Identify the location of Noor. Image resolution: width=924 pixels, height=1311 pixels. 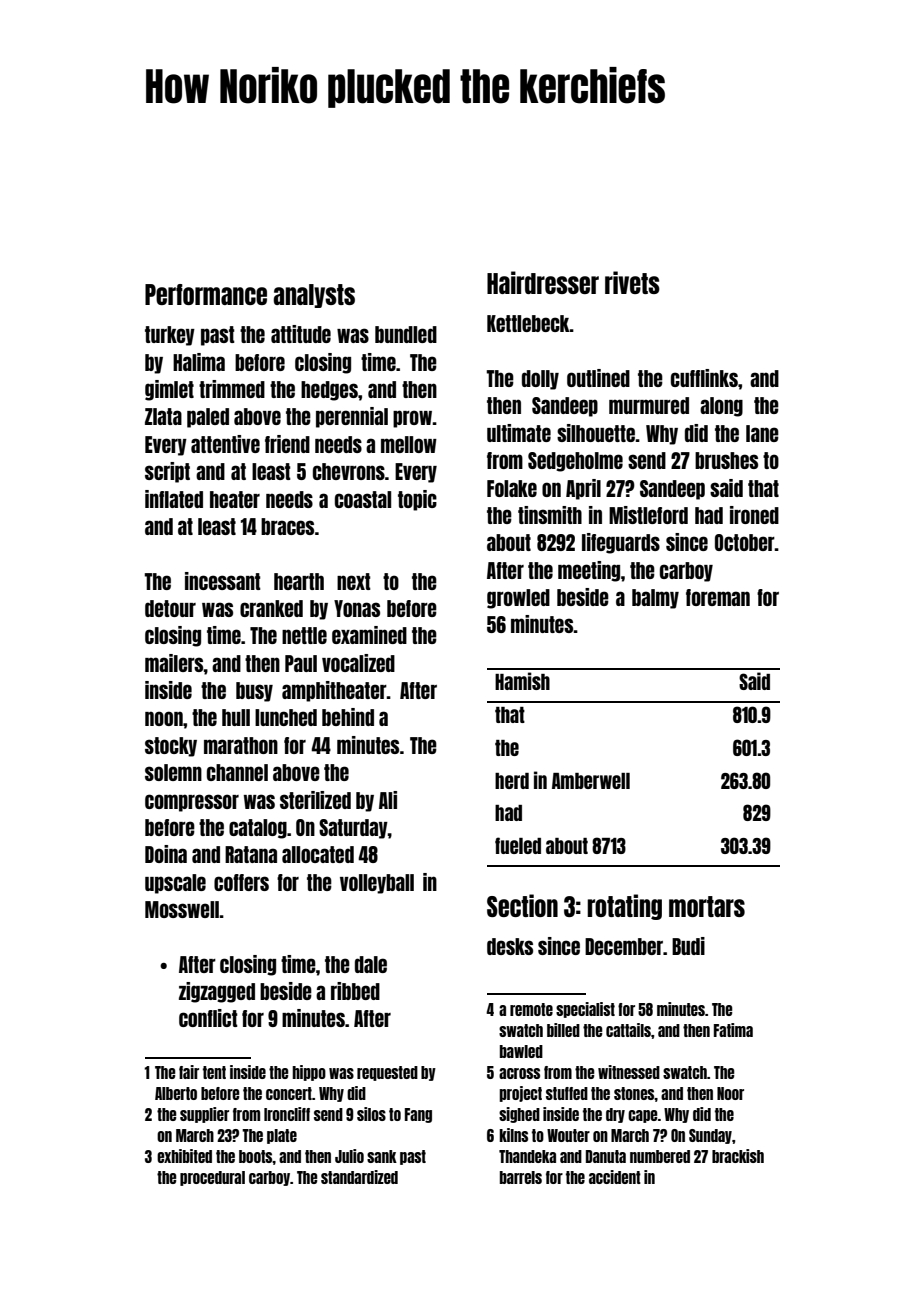
(730, 1093).
